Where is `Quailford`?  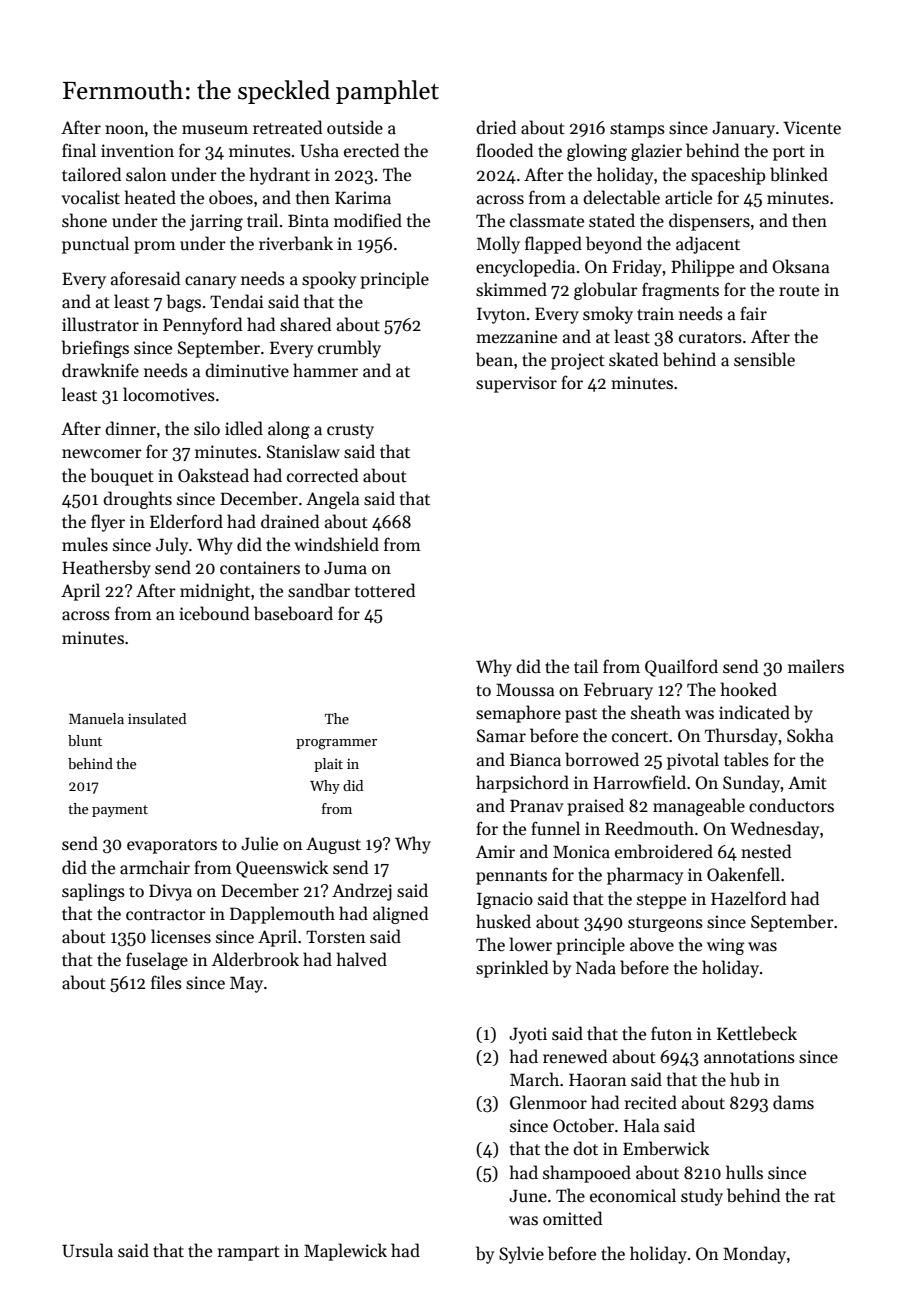
Quailford is located at coordinates (681, 668).
